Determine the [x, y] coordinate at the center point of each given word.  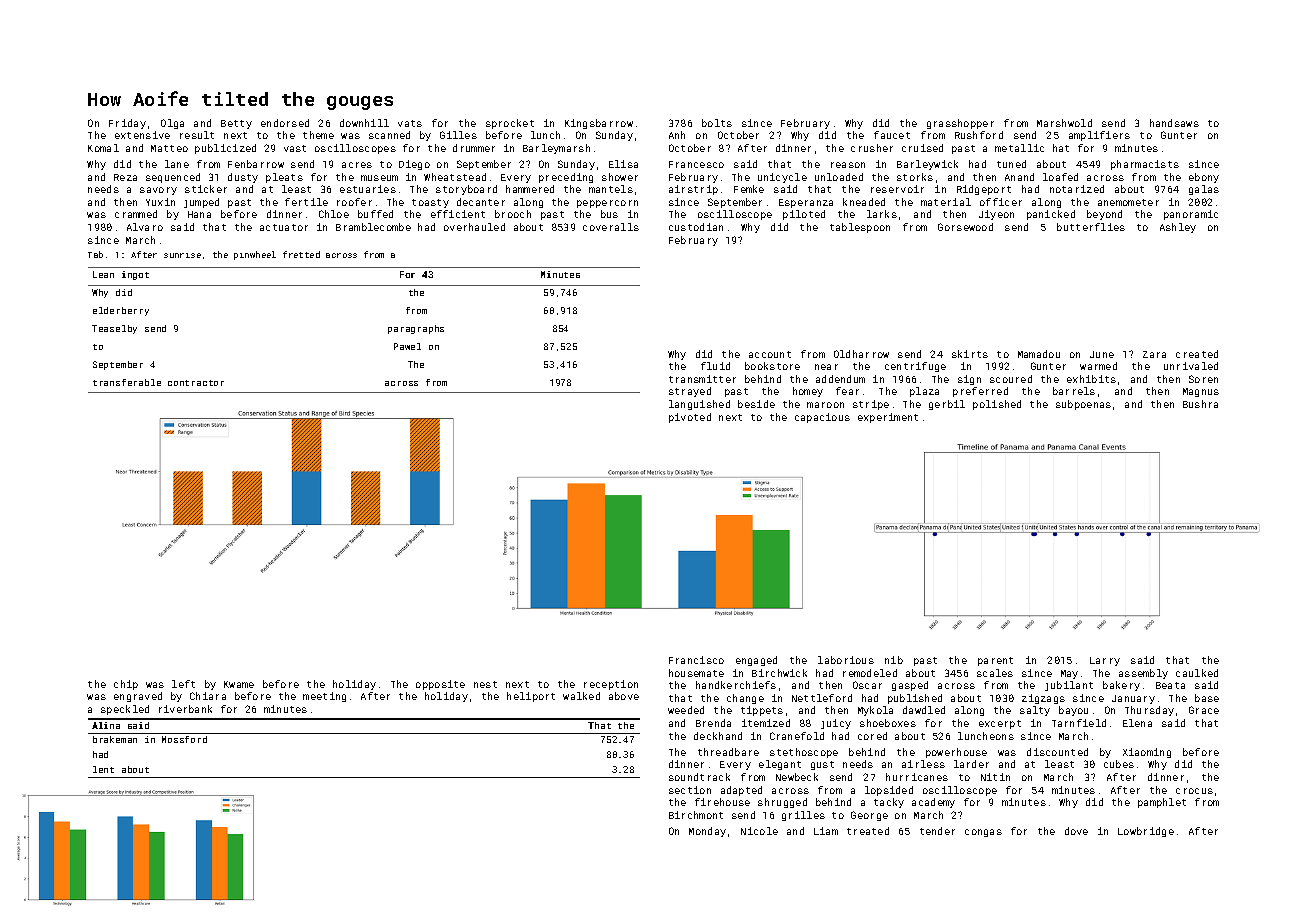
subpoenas [1083, 405]
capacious [822, 418]
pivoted [690, 418]
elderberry [121, 311]
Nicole [759, 831]
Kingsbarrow [599, 124]
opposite [440, 685]
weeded [686, 710]
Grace [1204, 710]
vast [295, 148]
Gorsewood [965, 227]
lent [103, 769]
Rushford [979, 135]
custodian [696, 227]
